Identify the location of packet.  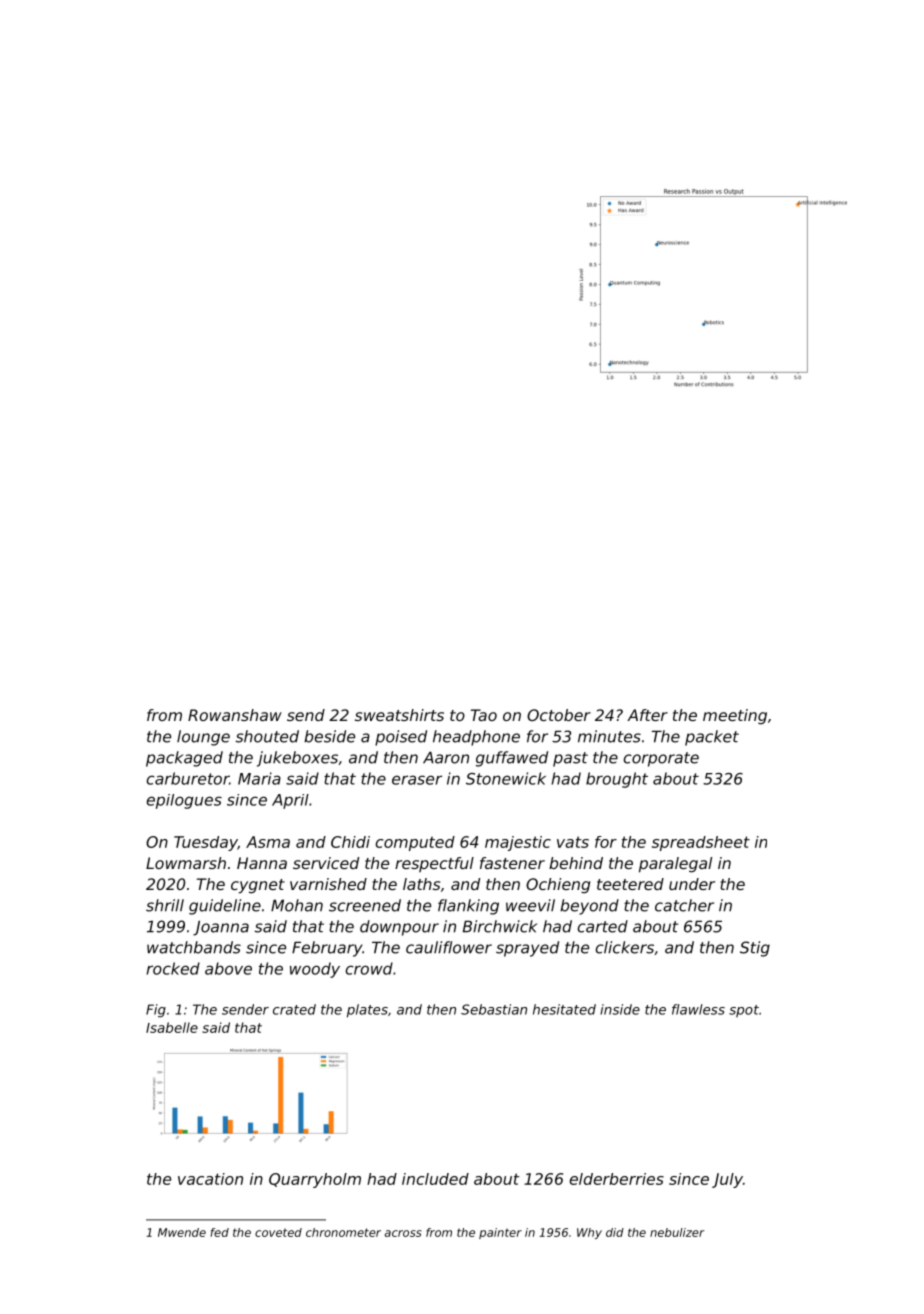
(712, 738).
